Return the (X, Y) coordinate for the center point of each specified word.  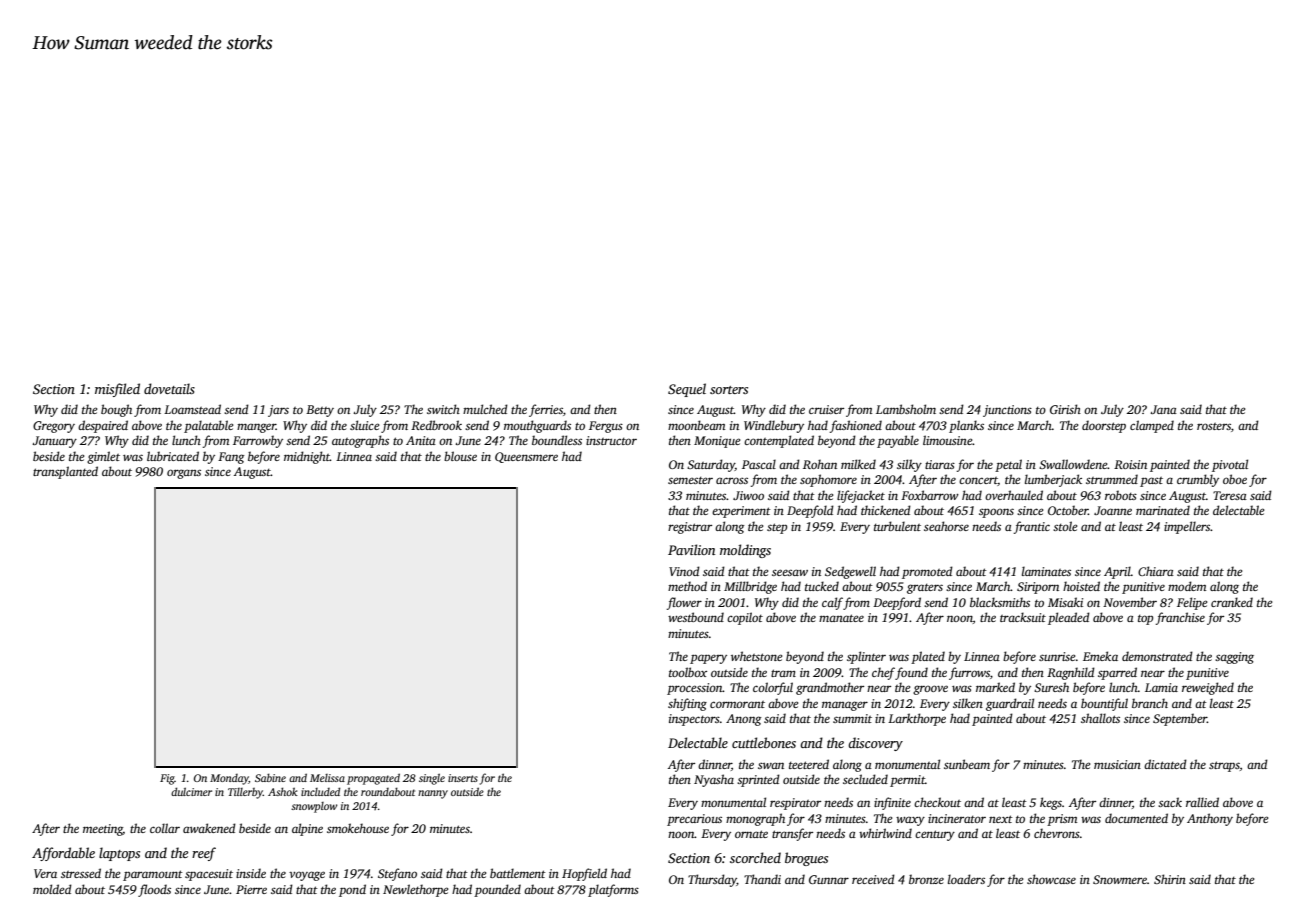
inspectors (694, 720)
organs (184, 474)
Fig (167, 779)
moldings (745, 551)
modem (1187, 586)
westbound (696, 617)
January (54, 442)
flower (684, 603)
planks (966, 426)
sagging (1234, 658)
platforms (613, 890)
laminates (1046, 571)
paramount (153, 875)
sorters (729, 390)
